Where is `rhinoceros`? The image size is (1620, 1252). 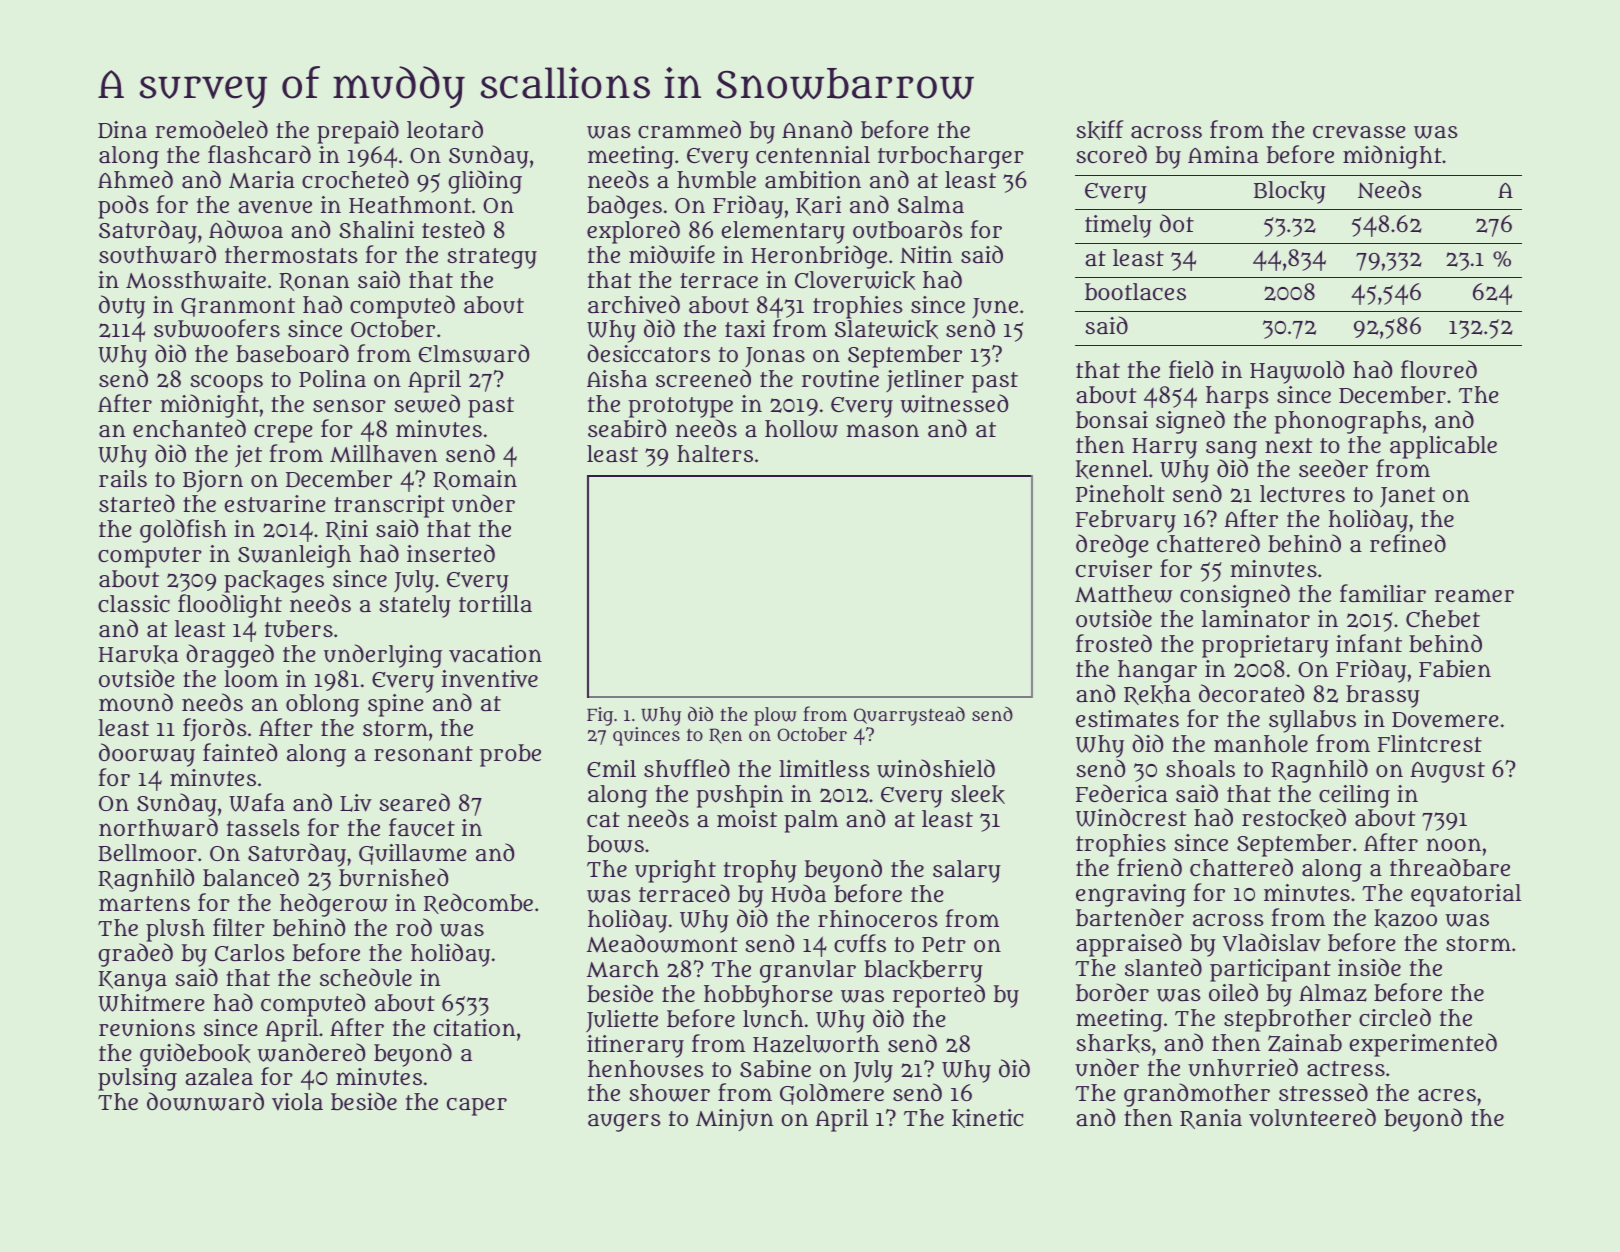 rhinoceros is located at coordinates (878, 918).
